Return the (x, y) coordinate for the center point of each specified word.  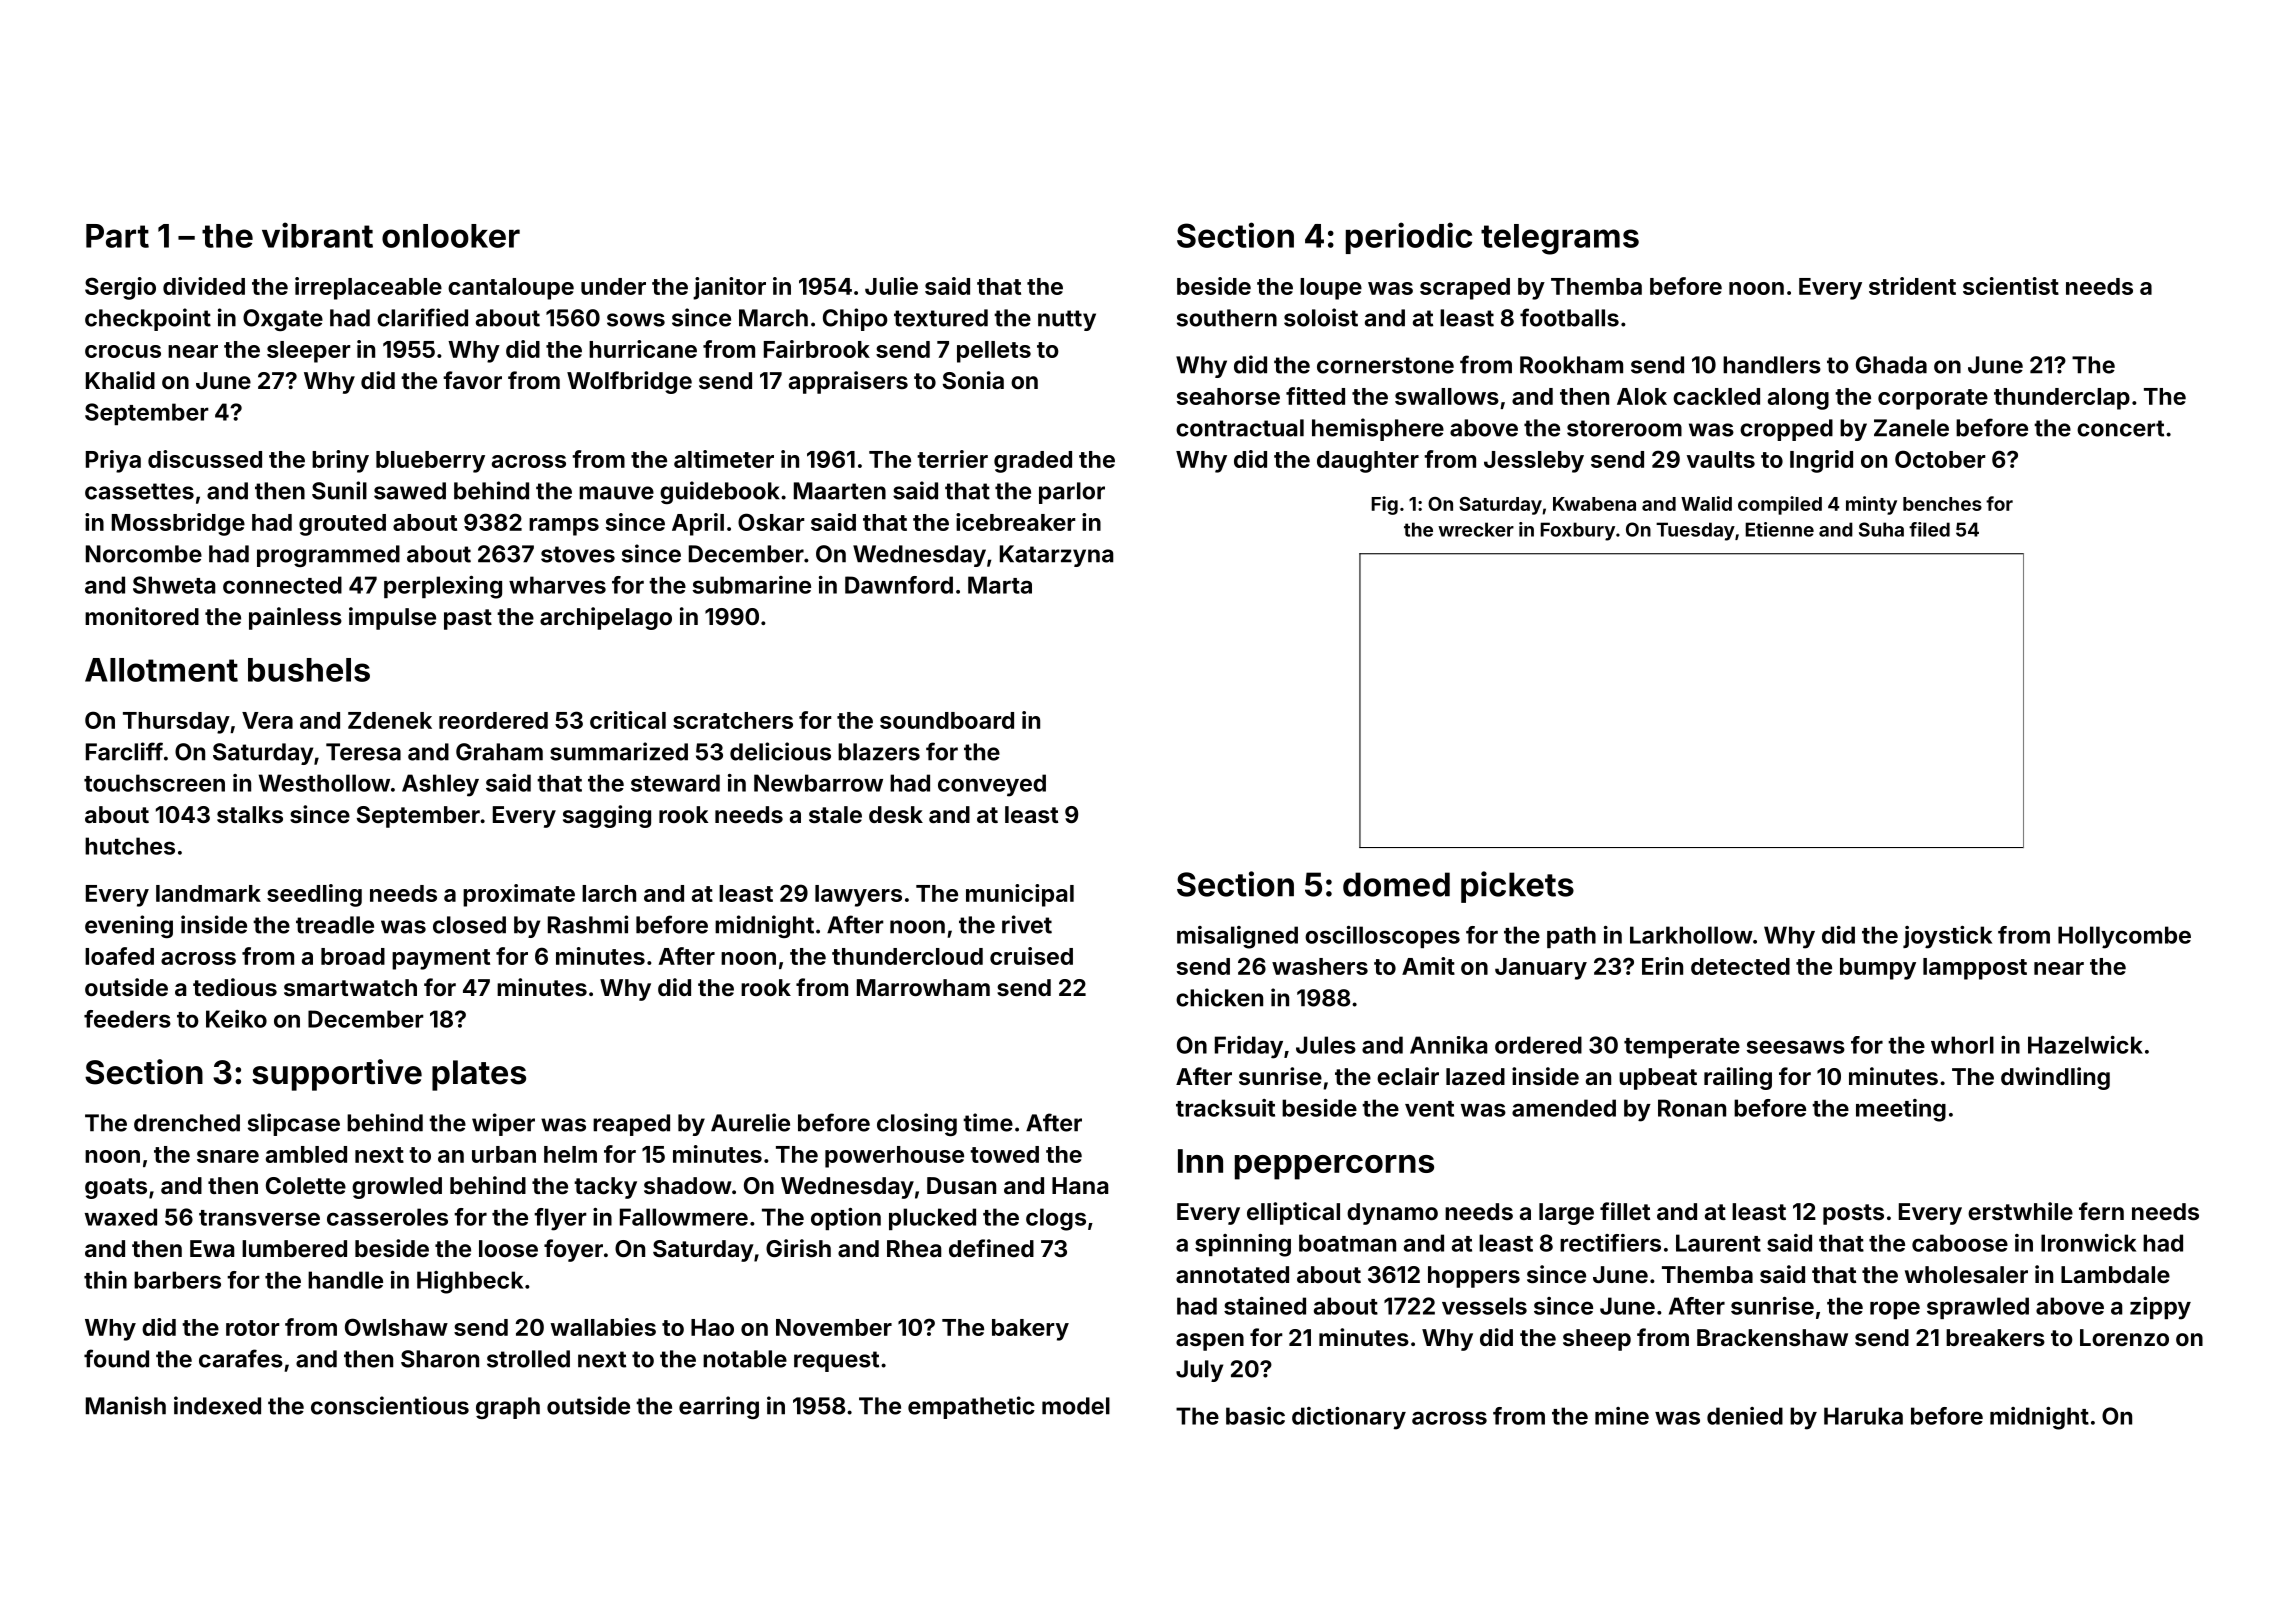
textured (941, 318)
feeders (127, 1019)
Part (117, 236)
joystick (1947, 937)
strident (1912, 286)
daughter (1368, 462)
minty (1871, 505)
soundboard (947, 720)
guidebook (720, 492)
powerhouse (894, 1157)
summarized (619, 751)
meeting (1901, 1110)
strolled (528, 1359)
